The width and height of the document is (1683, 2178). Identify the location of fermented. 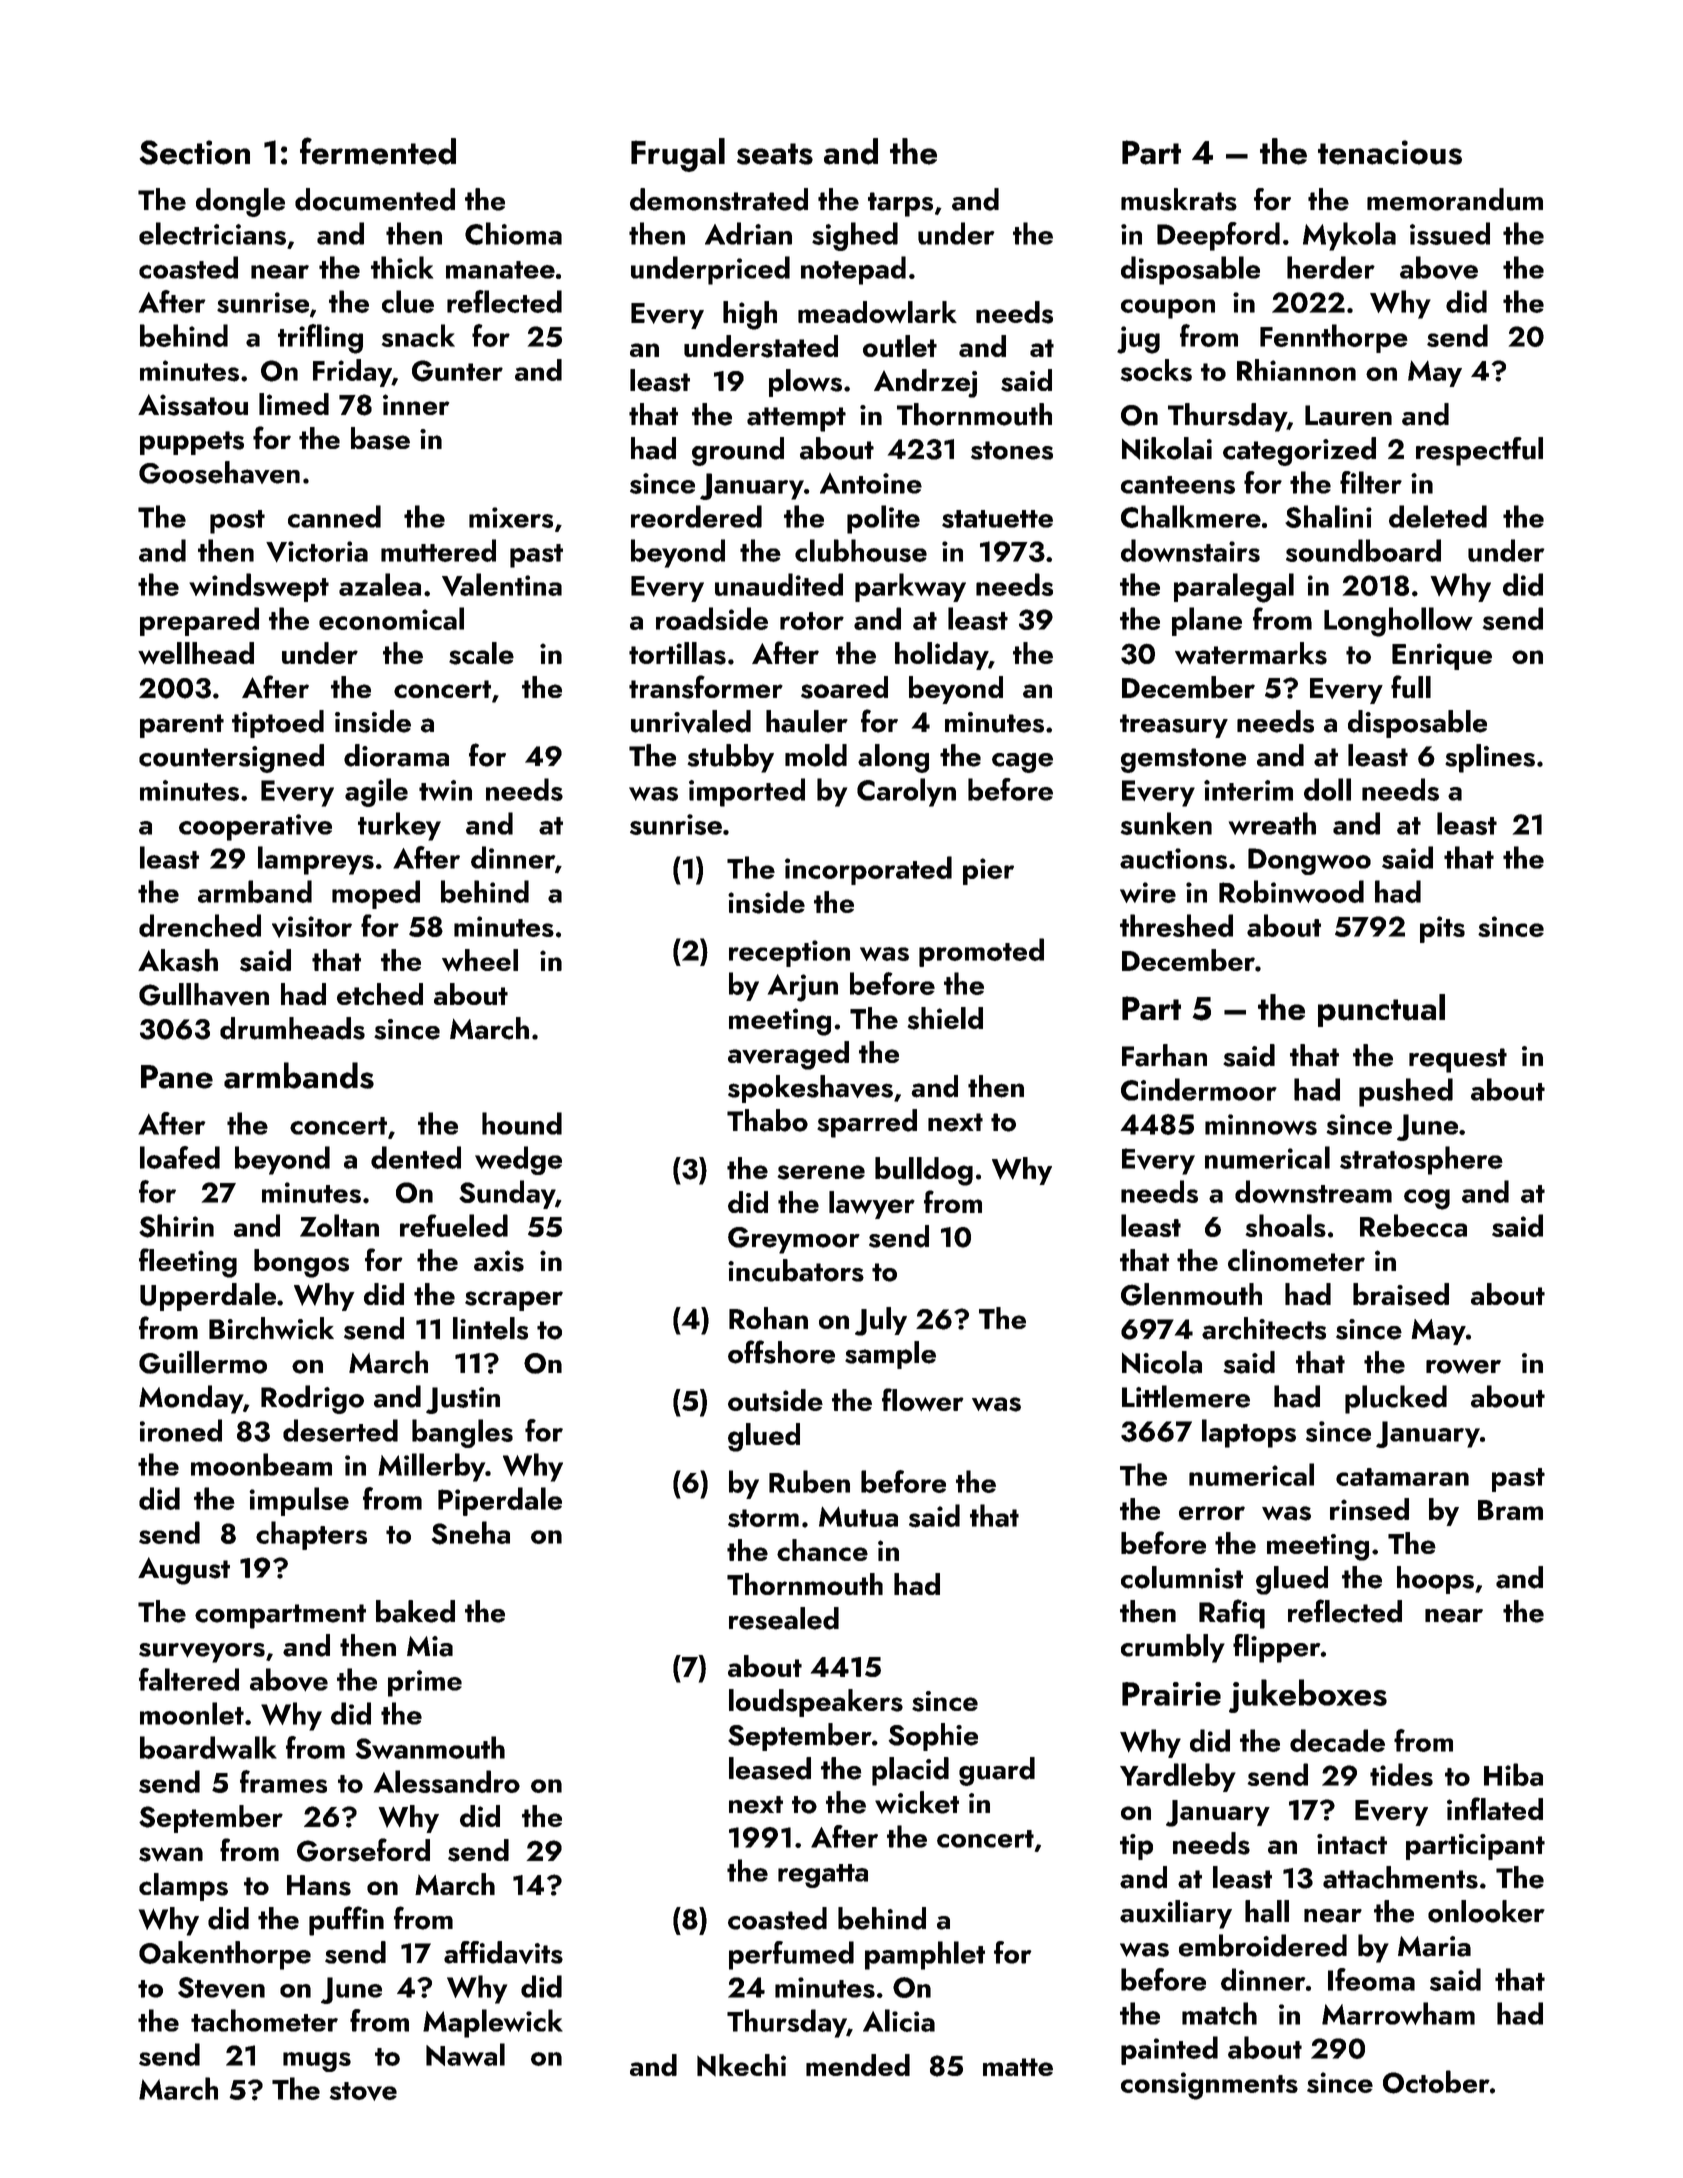
(378, 151).
